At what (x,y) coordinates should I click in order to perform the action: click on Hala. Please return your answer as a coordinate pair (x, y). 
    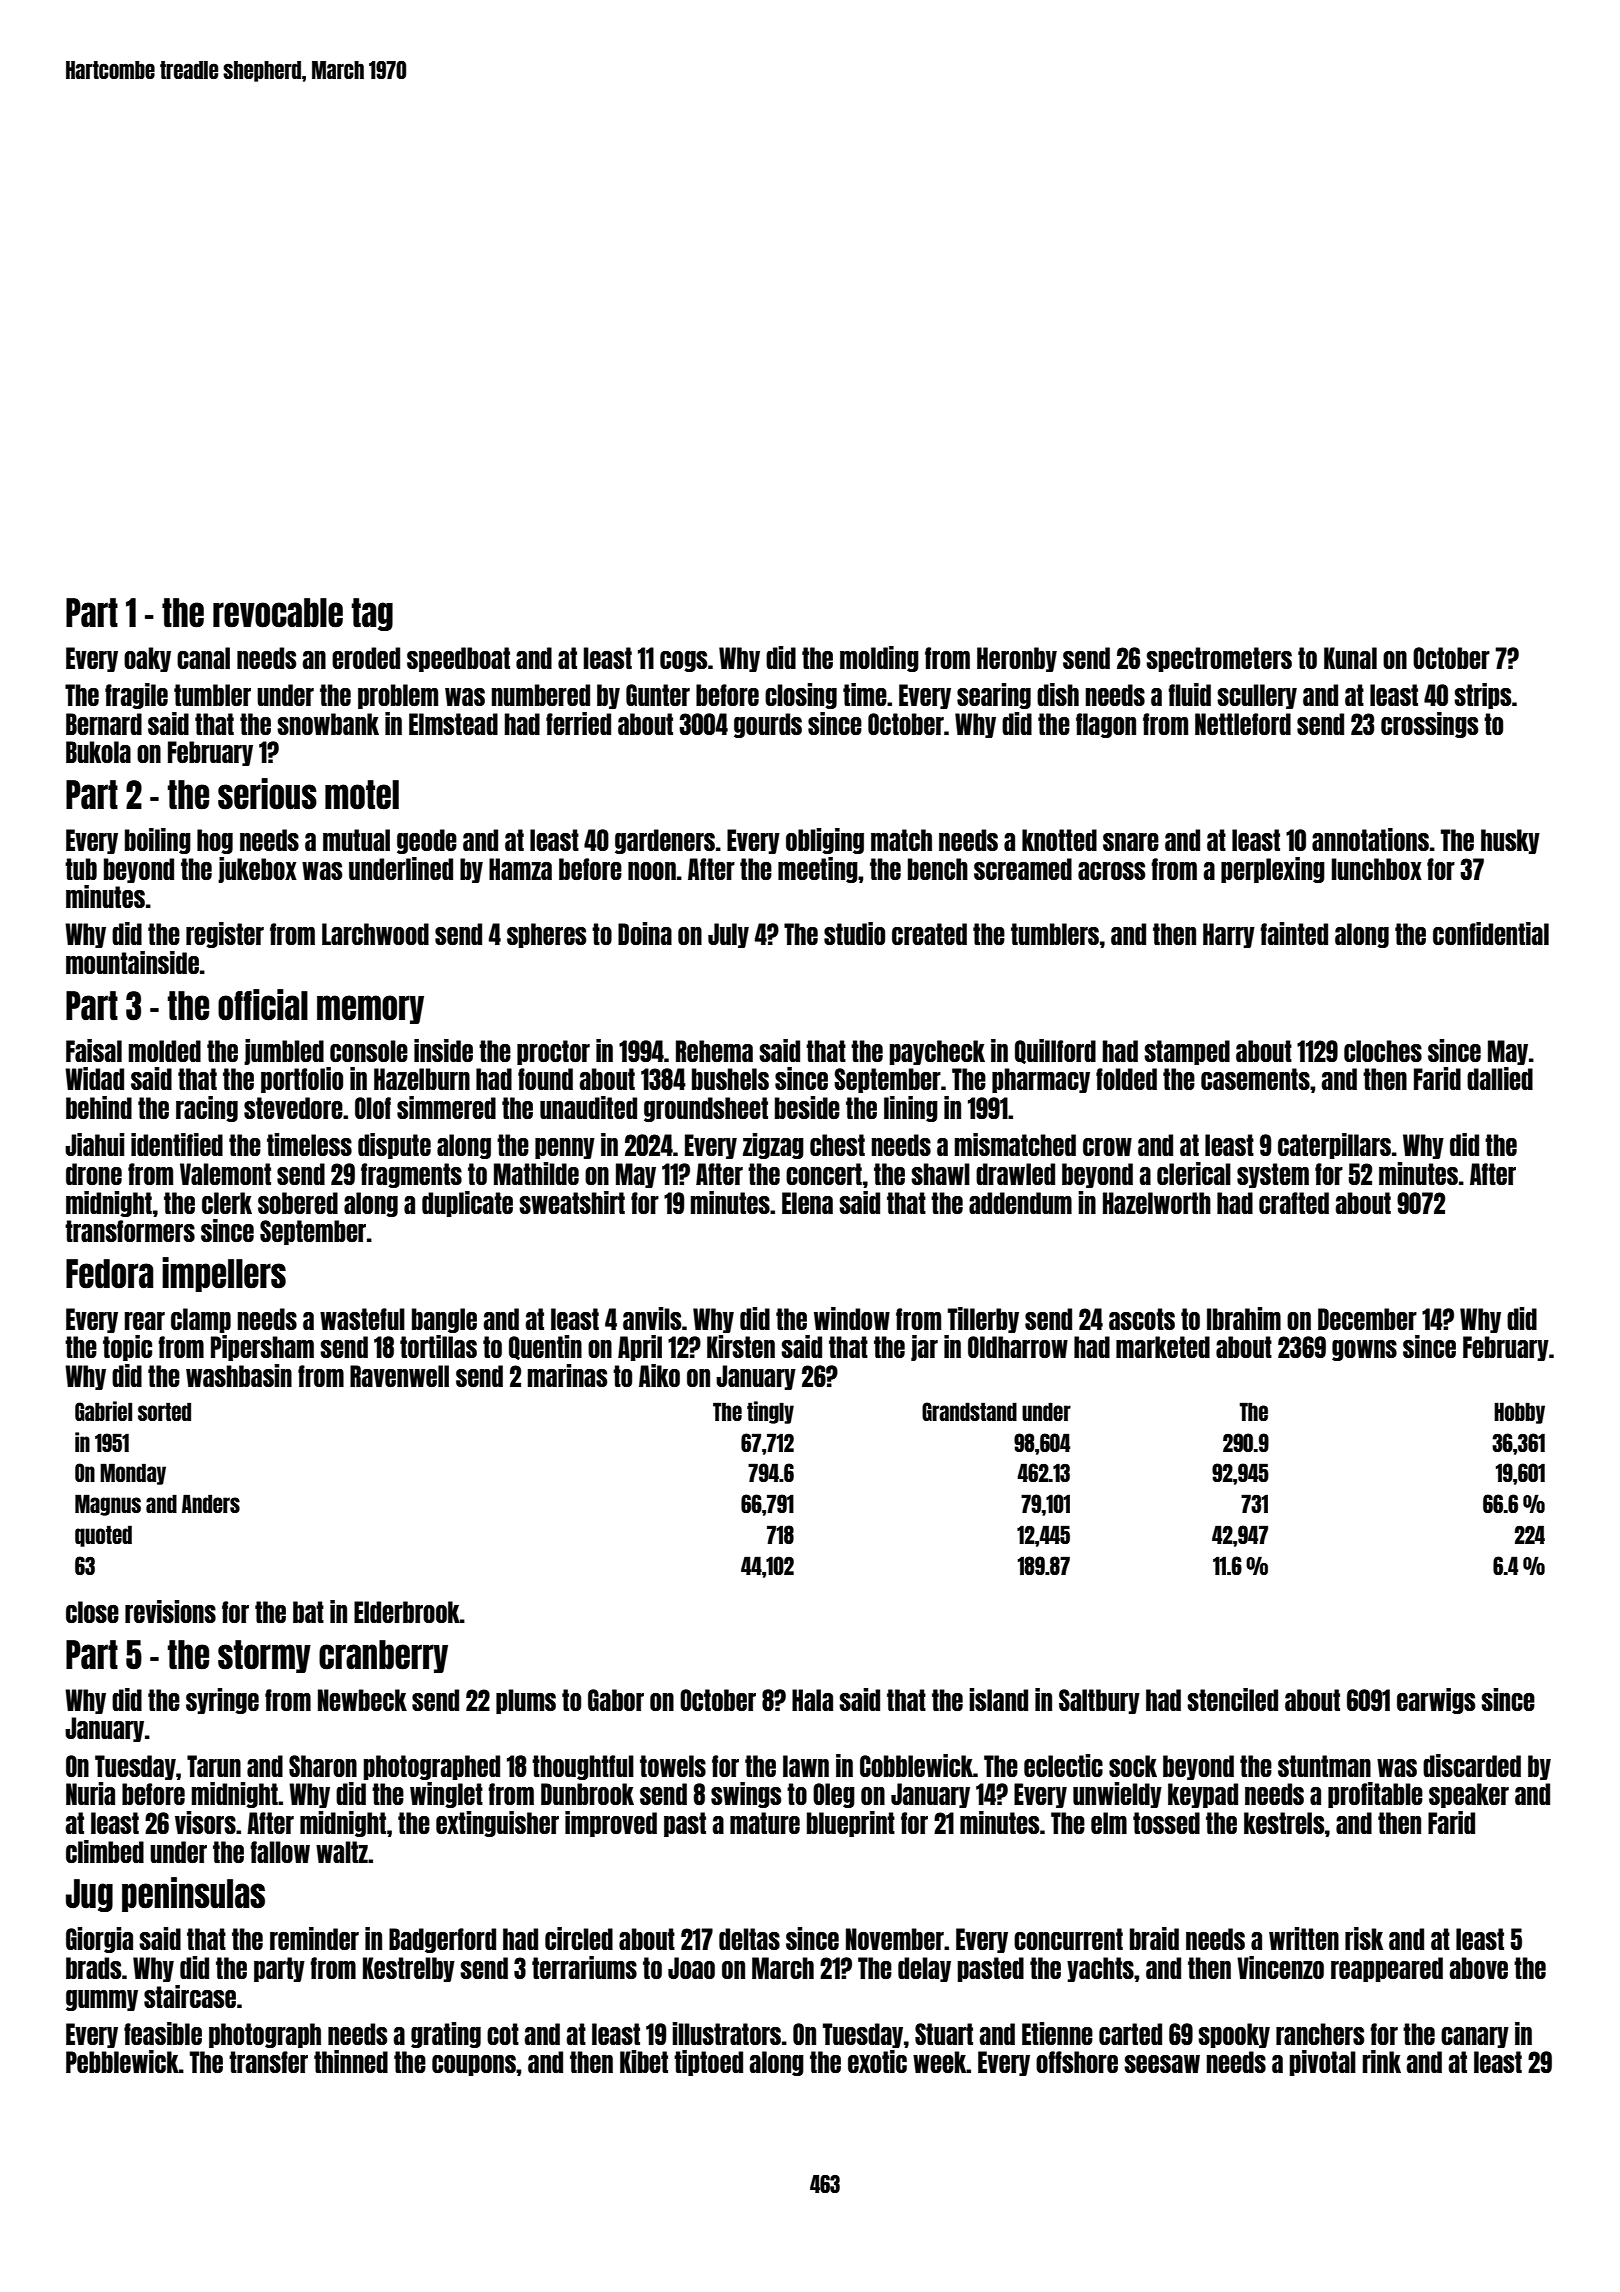
    Looking at the image, I should click on (812, 1700).
